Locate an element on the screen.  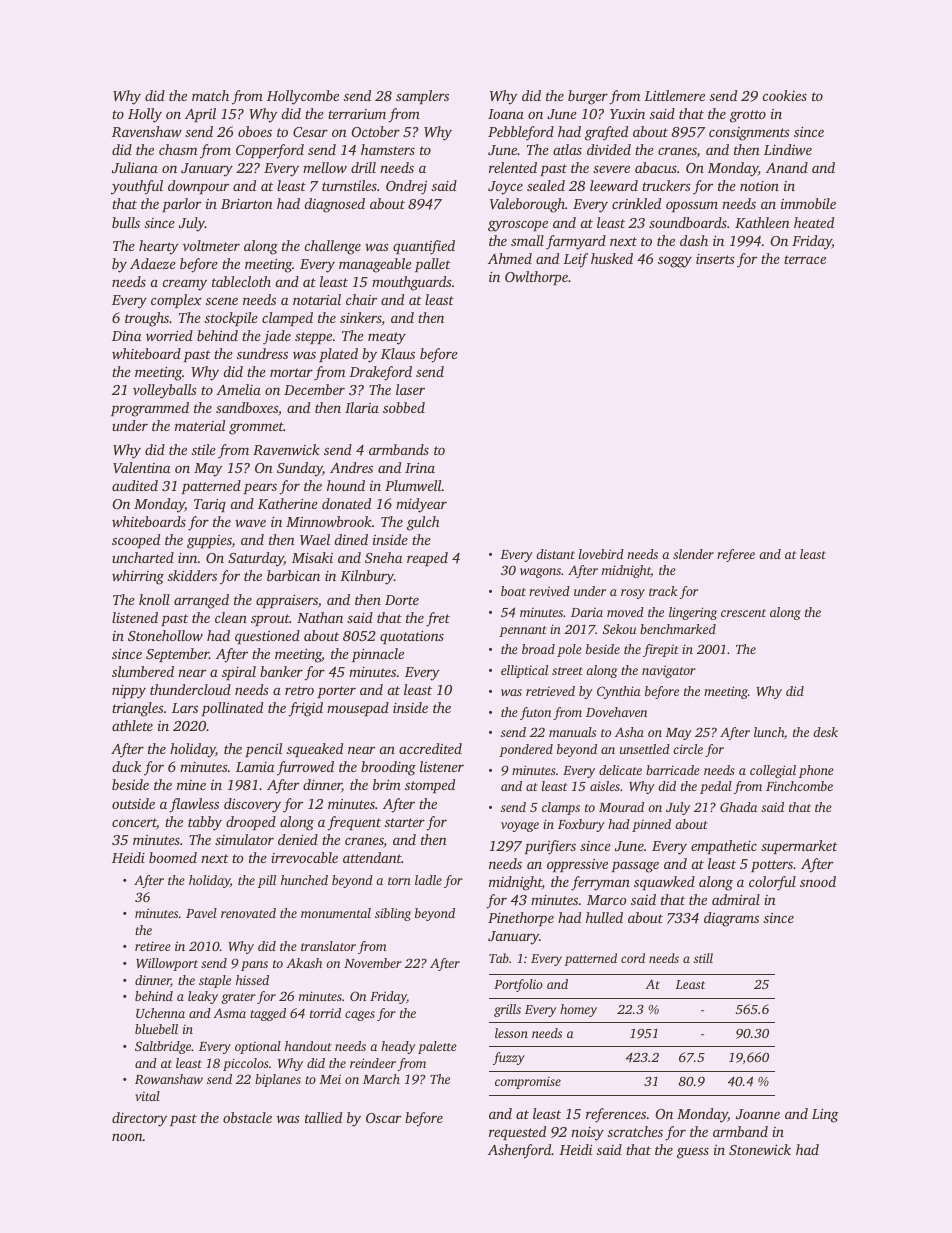
translator is located at coordinates (328, 946).
